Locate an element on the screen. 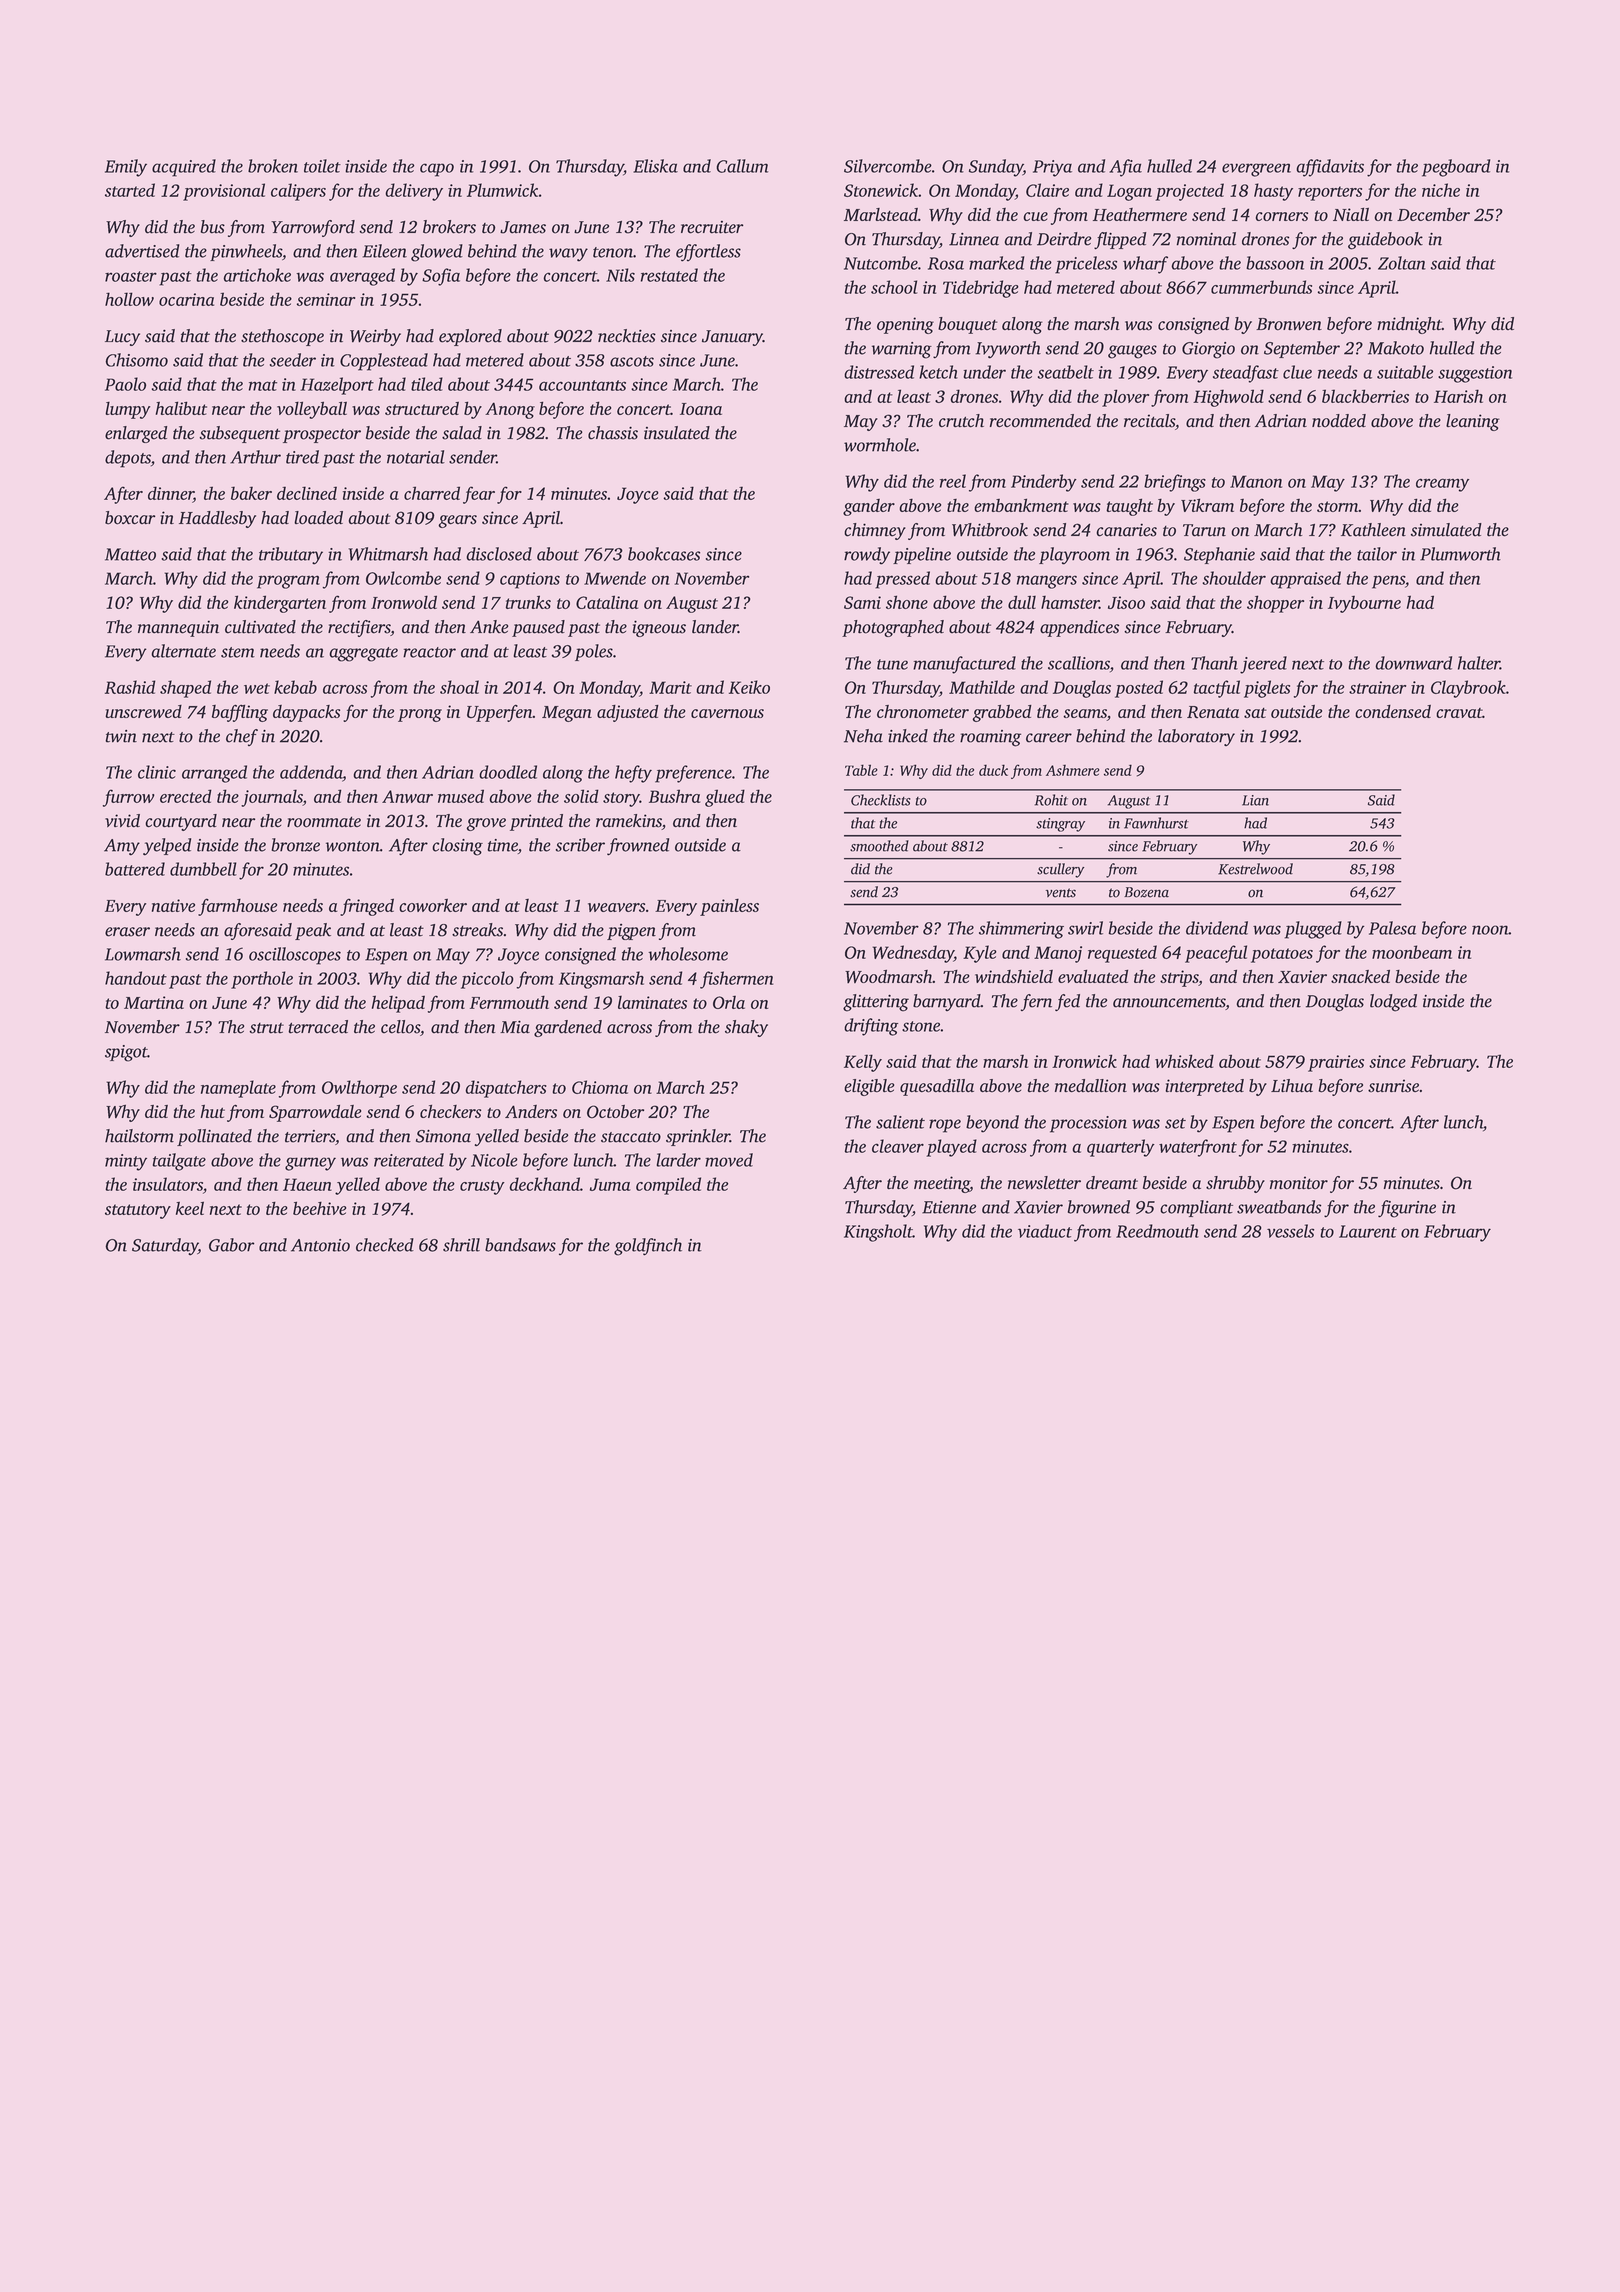 This screenshot has width=1620, height=2292. ascots is located at coordinates (632, 361).
